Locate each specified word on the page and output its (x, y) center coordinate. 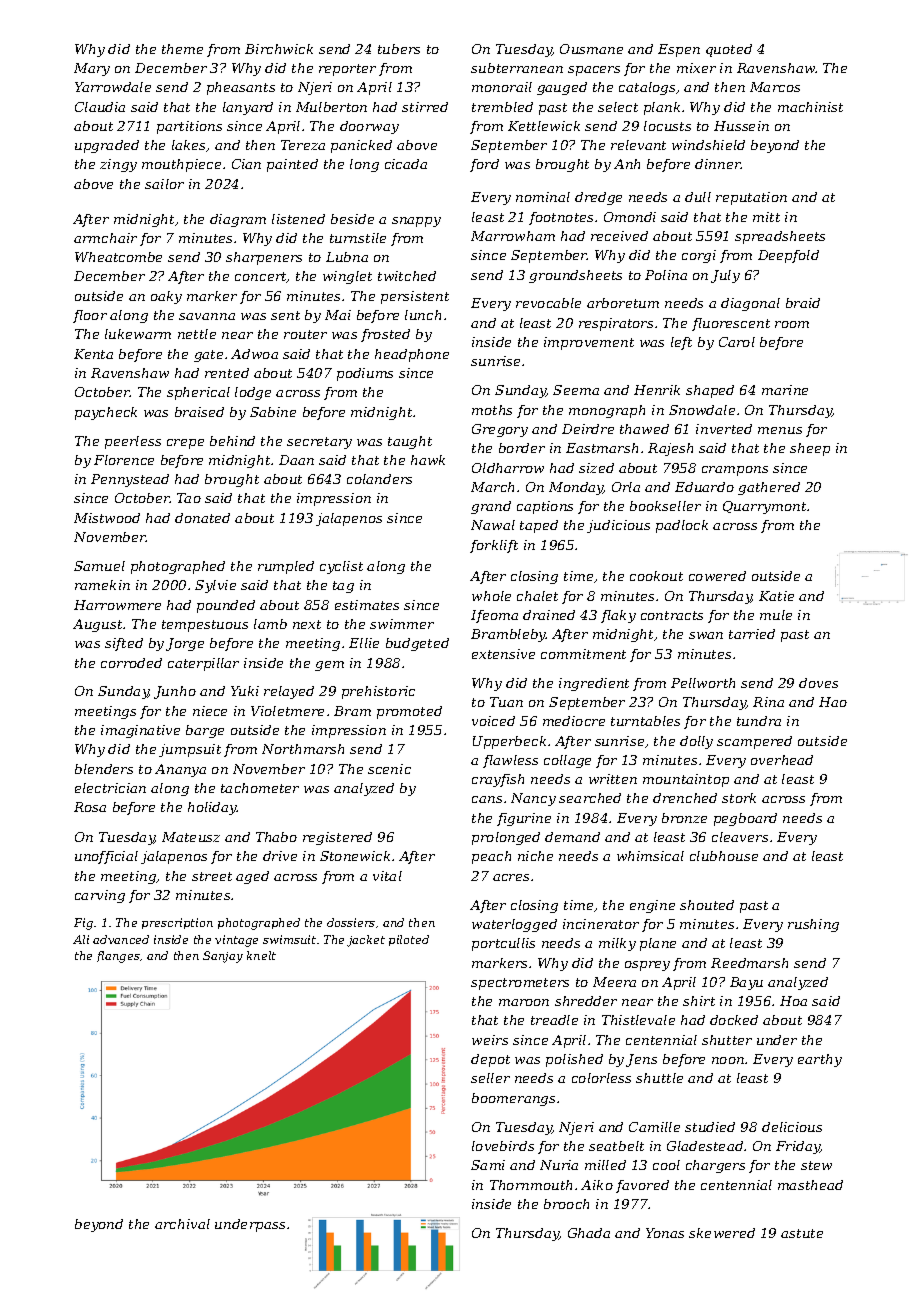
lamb (270, 624)
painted (292, 165)
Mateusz (191, 837)
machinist (810, 107)
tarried (752, 634)
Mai (338, 315)
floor (90, 316)
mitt (766, 217)
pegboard (745, 819)
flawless (510, 761)
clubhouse (724, 856)
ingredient (594, 684)
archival (182, 1224)
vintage (236, 941)
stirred (425, 107)
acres (511, 877)
